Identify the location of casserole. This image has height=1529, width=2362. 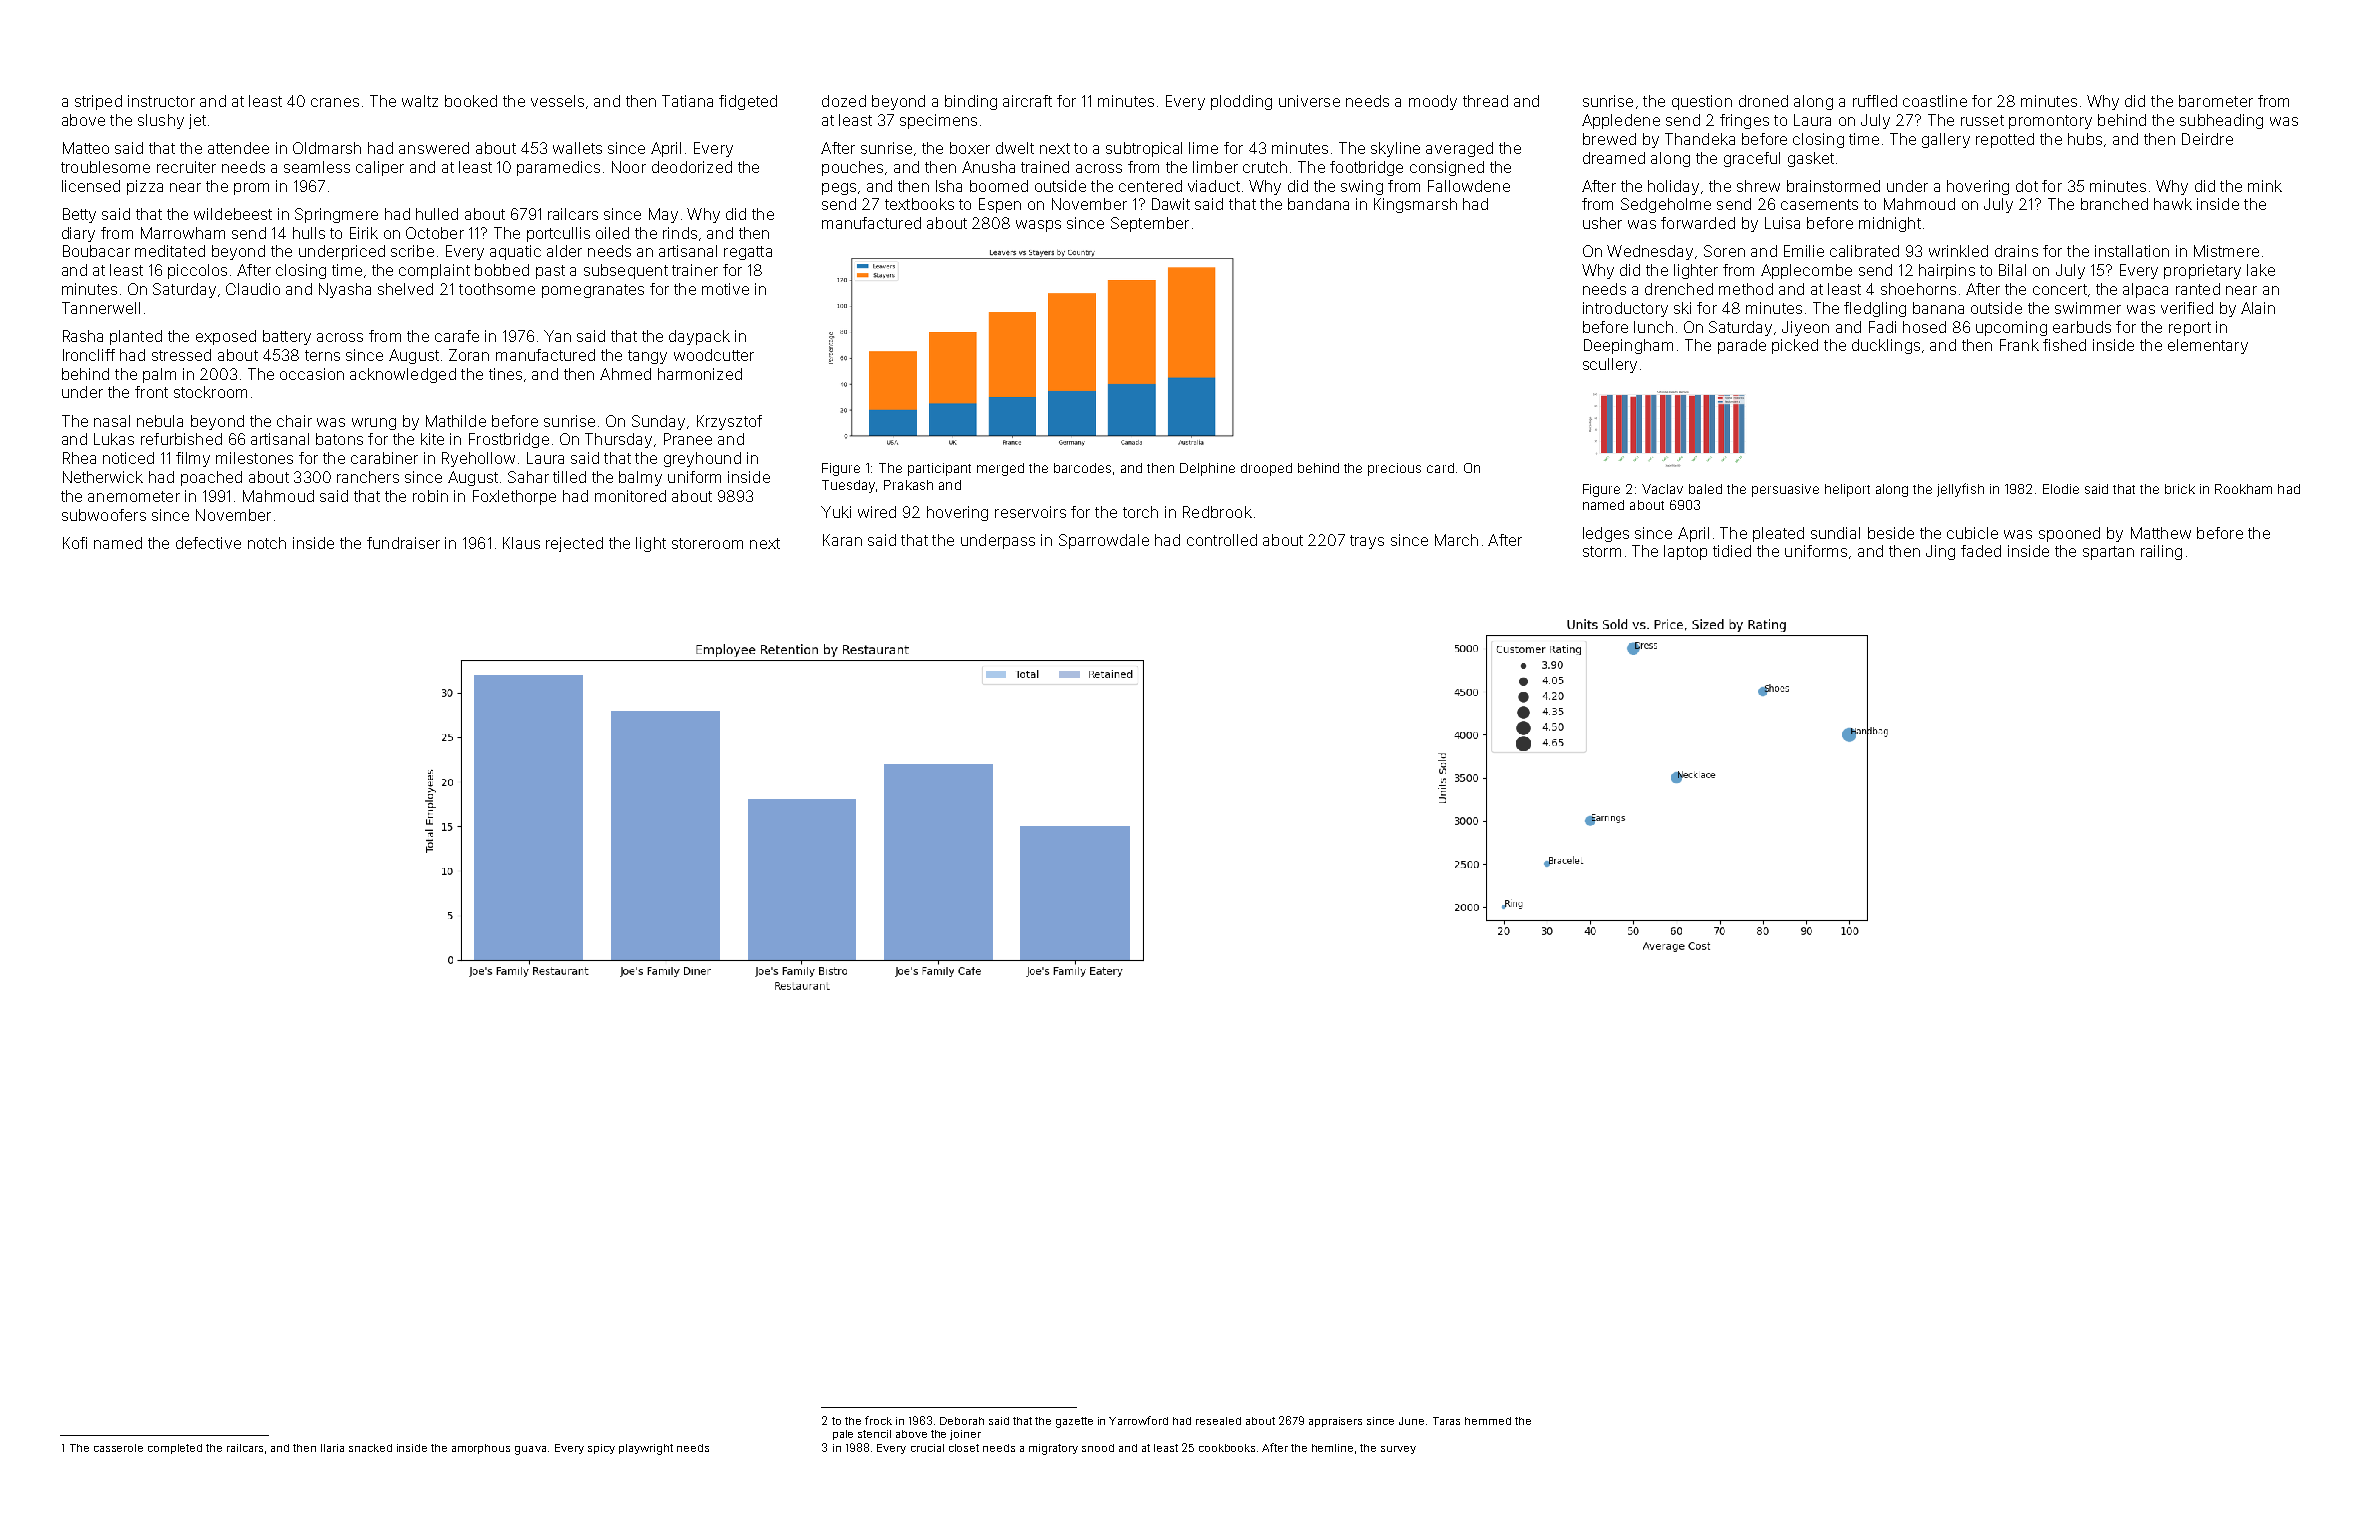
(118, 1448).
